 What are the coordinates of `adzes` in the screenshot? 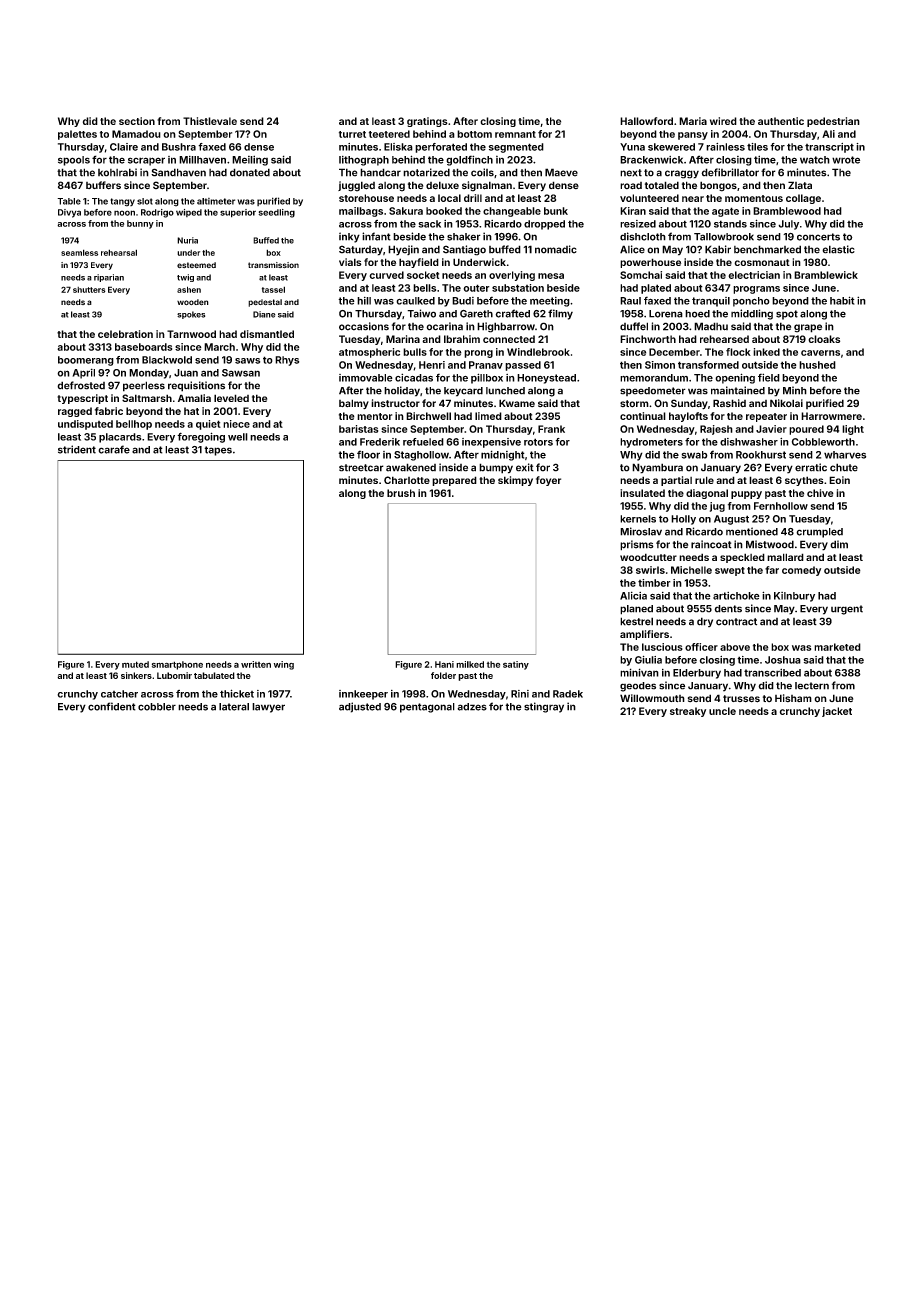 It's located at (472, 707).
